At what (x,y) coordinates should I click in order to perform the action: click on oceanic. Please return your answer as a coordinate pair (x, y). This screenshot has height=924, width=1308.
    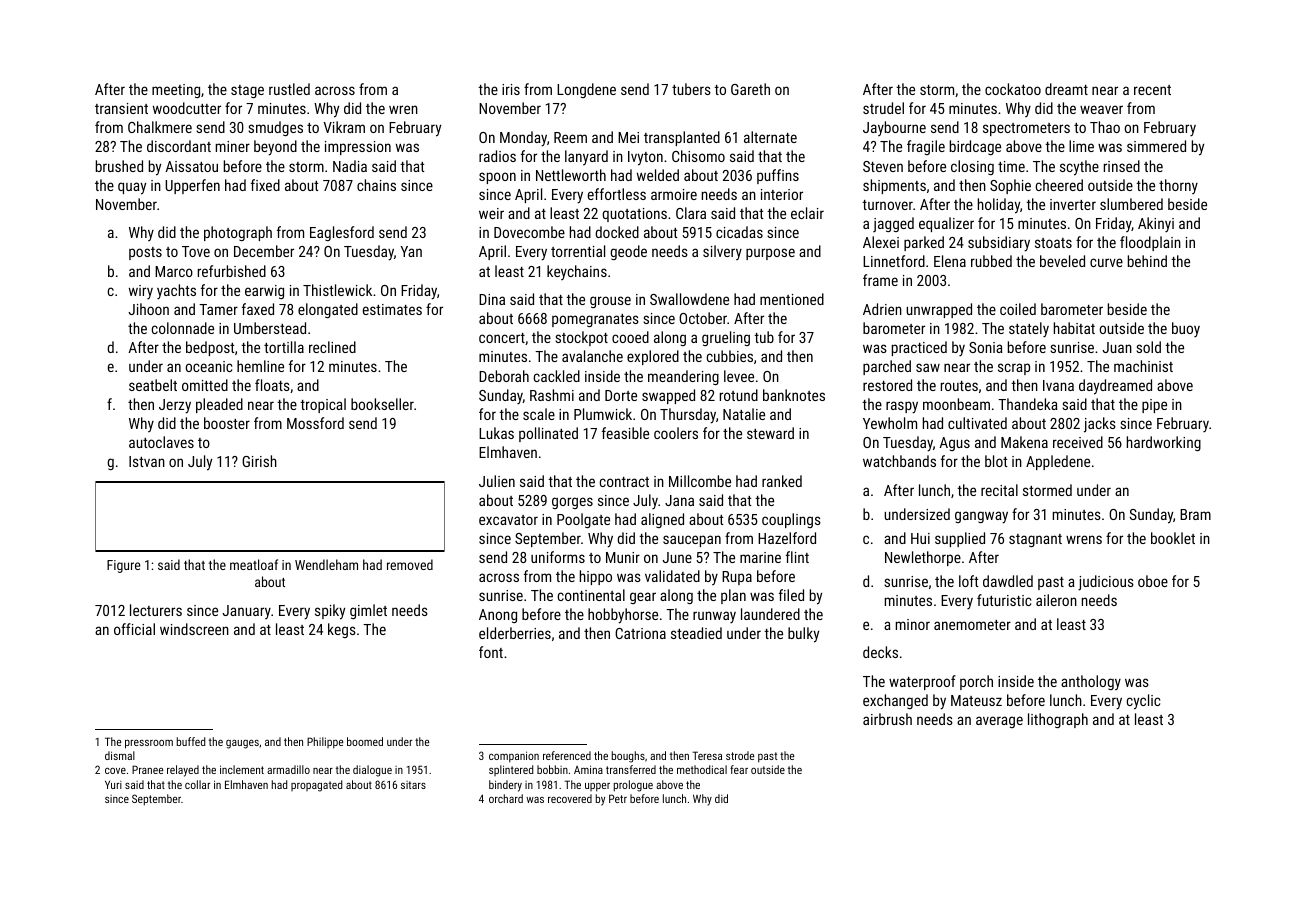
    Looking at the image, I should click on (208, 366).
